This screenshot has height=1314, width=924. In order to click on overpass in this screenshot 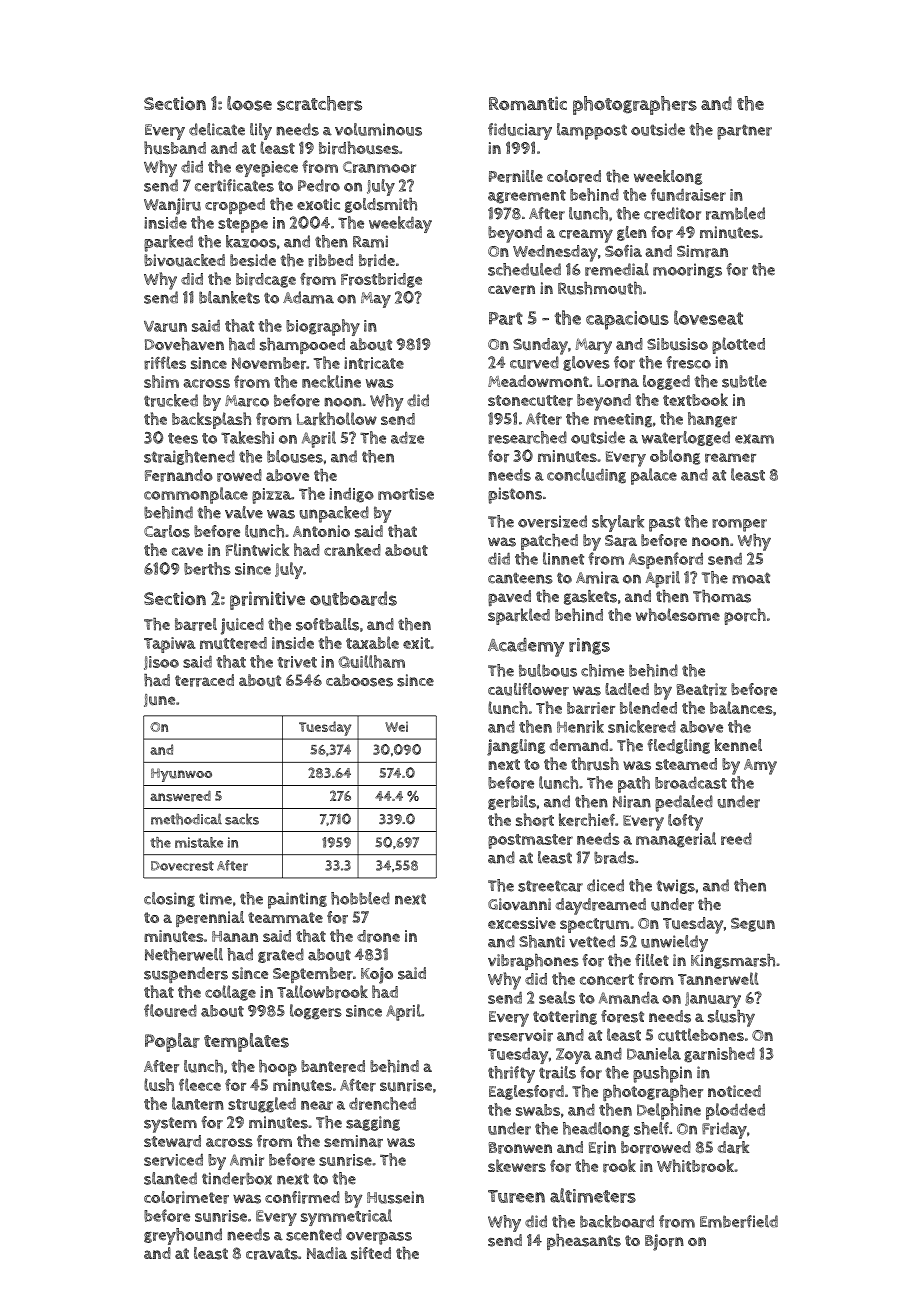, I will do `click(379, 1238)`.
